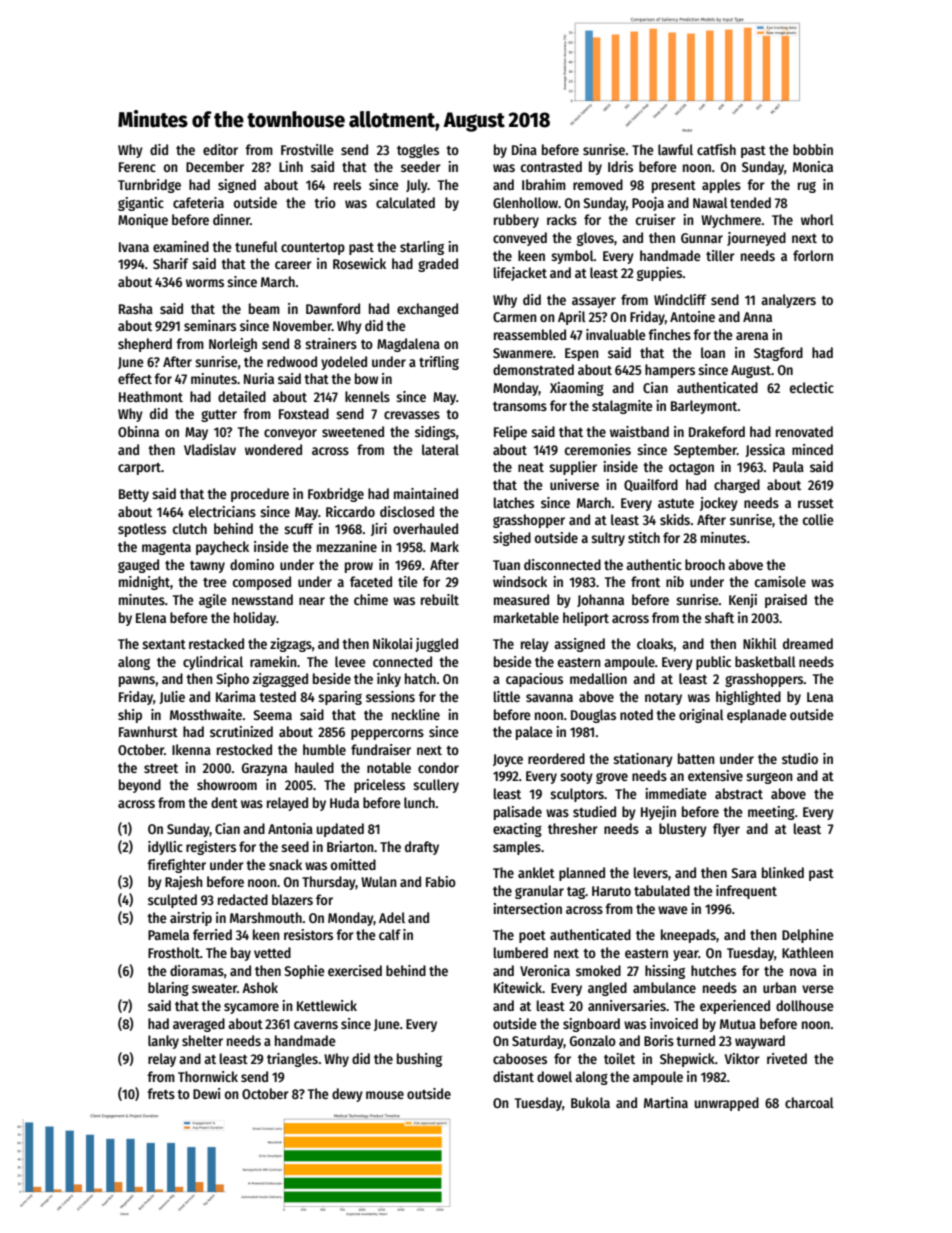 The height and width of the screenshot is (1233, 952). Describe the element at coordinates (705, 564) in the screenshot. I see `brooch` at that location.
